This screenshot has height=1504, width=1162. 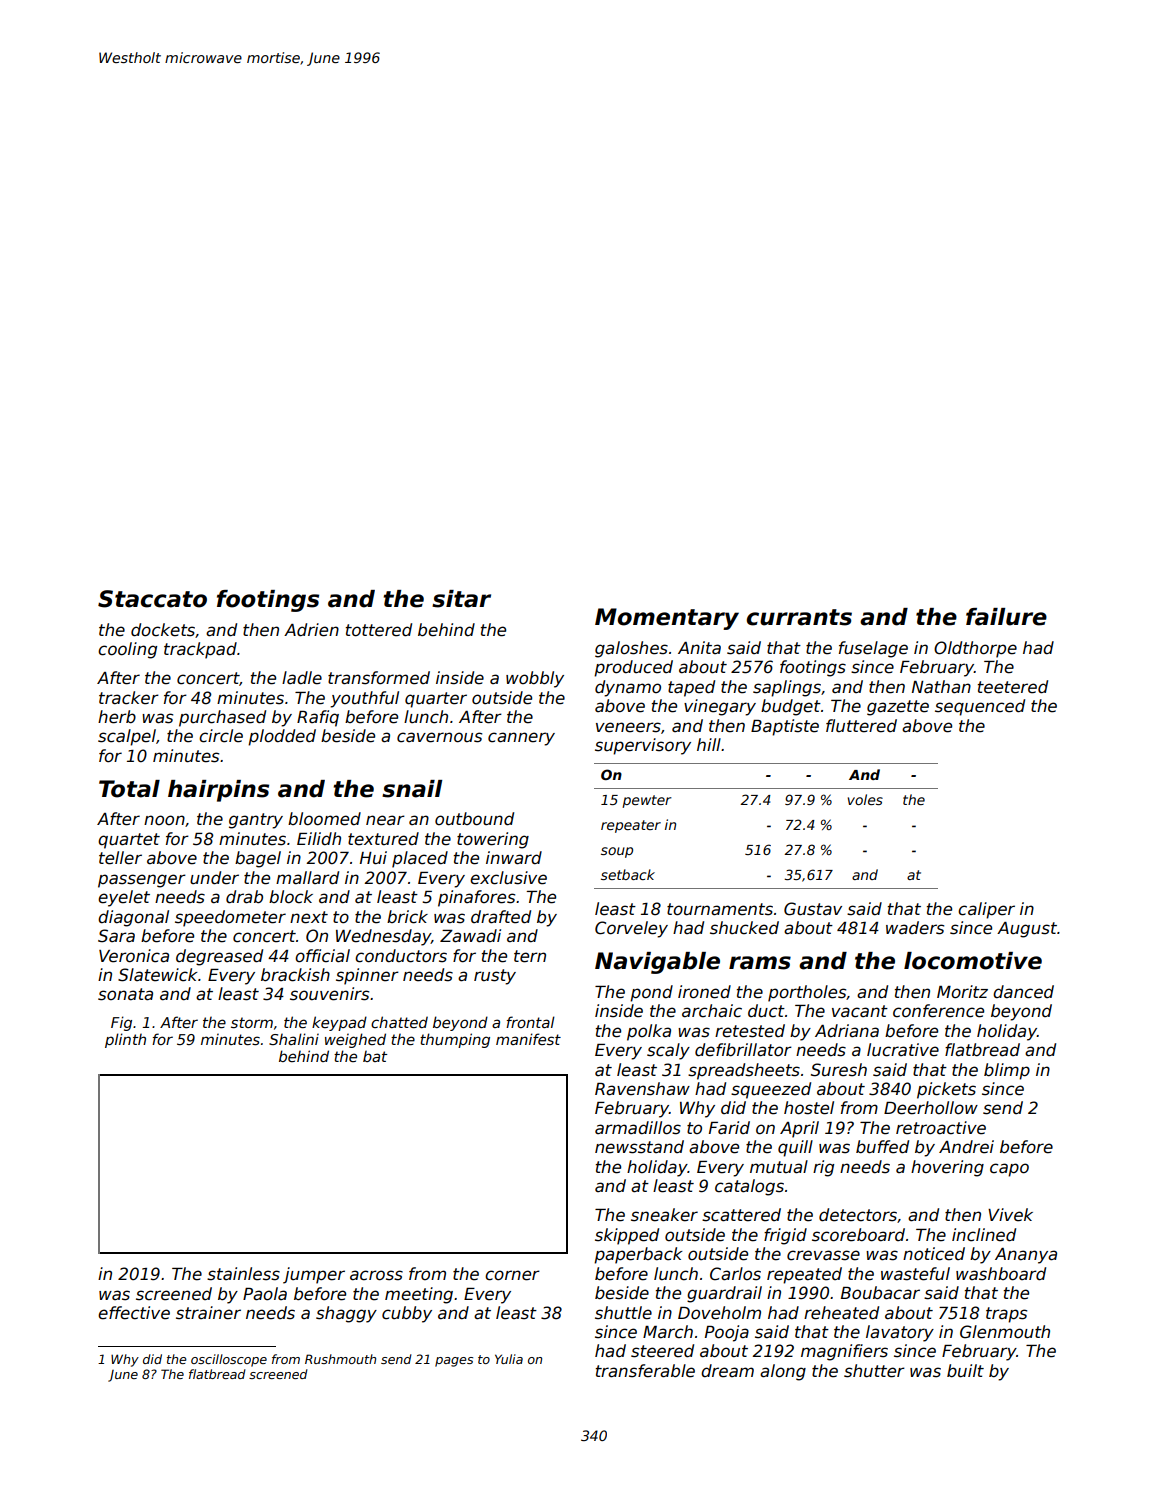 What do you see at coordinates (783, 1372) in the screenshot?
I see `along` at bounding box center [783, 1372].
